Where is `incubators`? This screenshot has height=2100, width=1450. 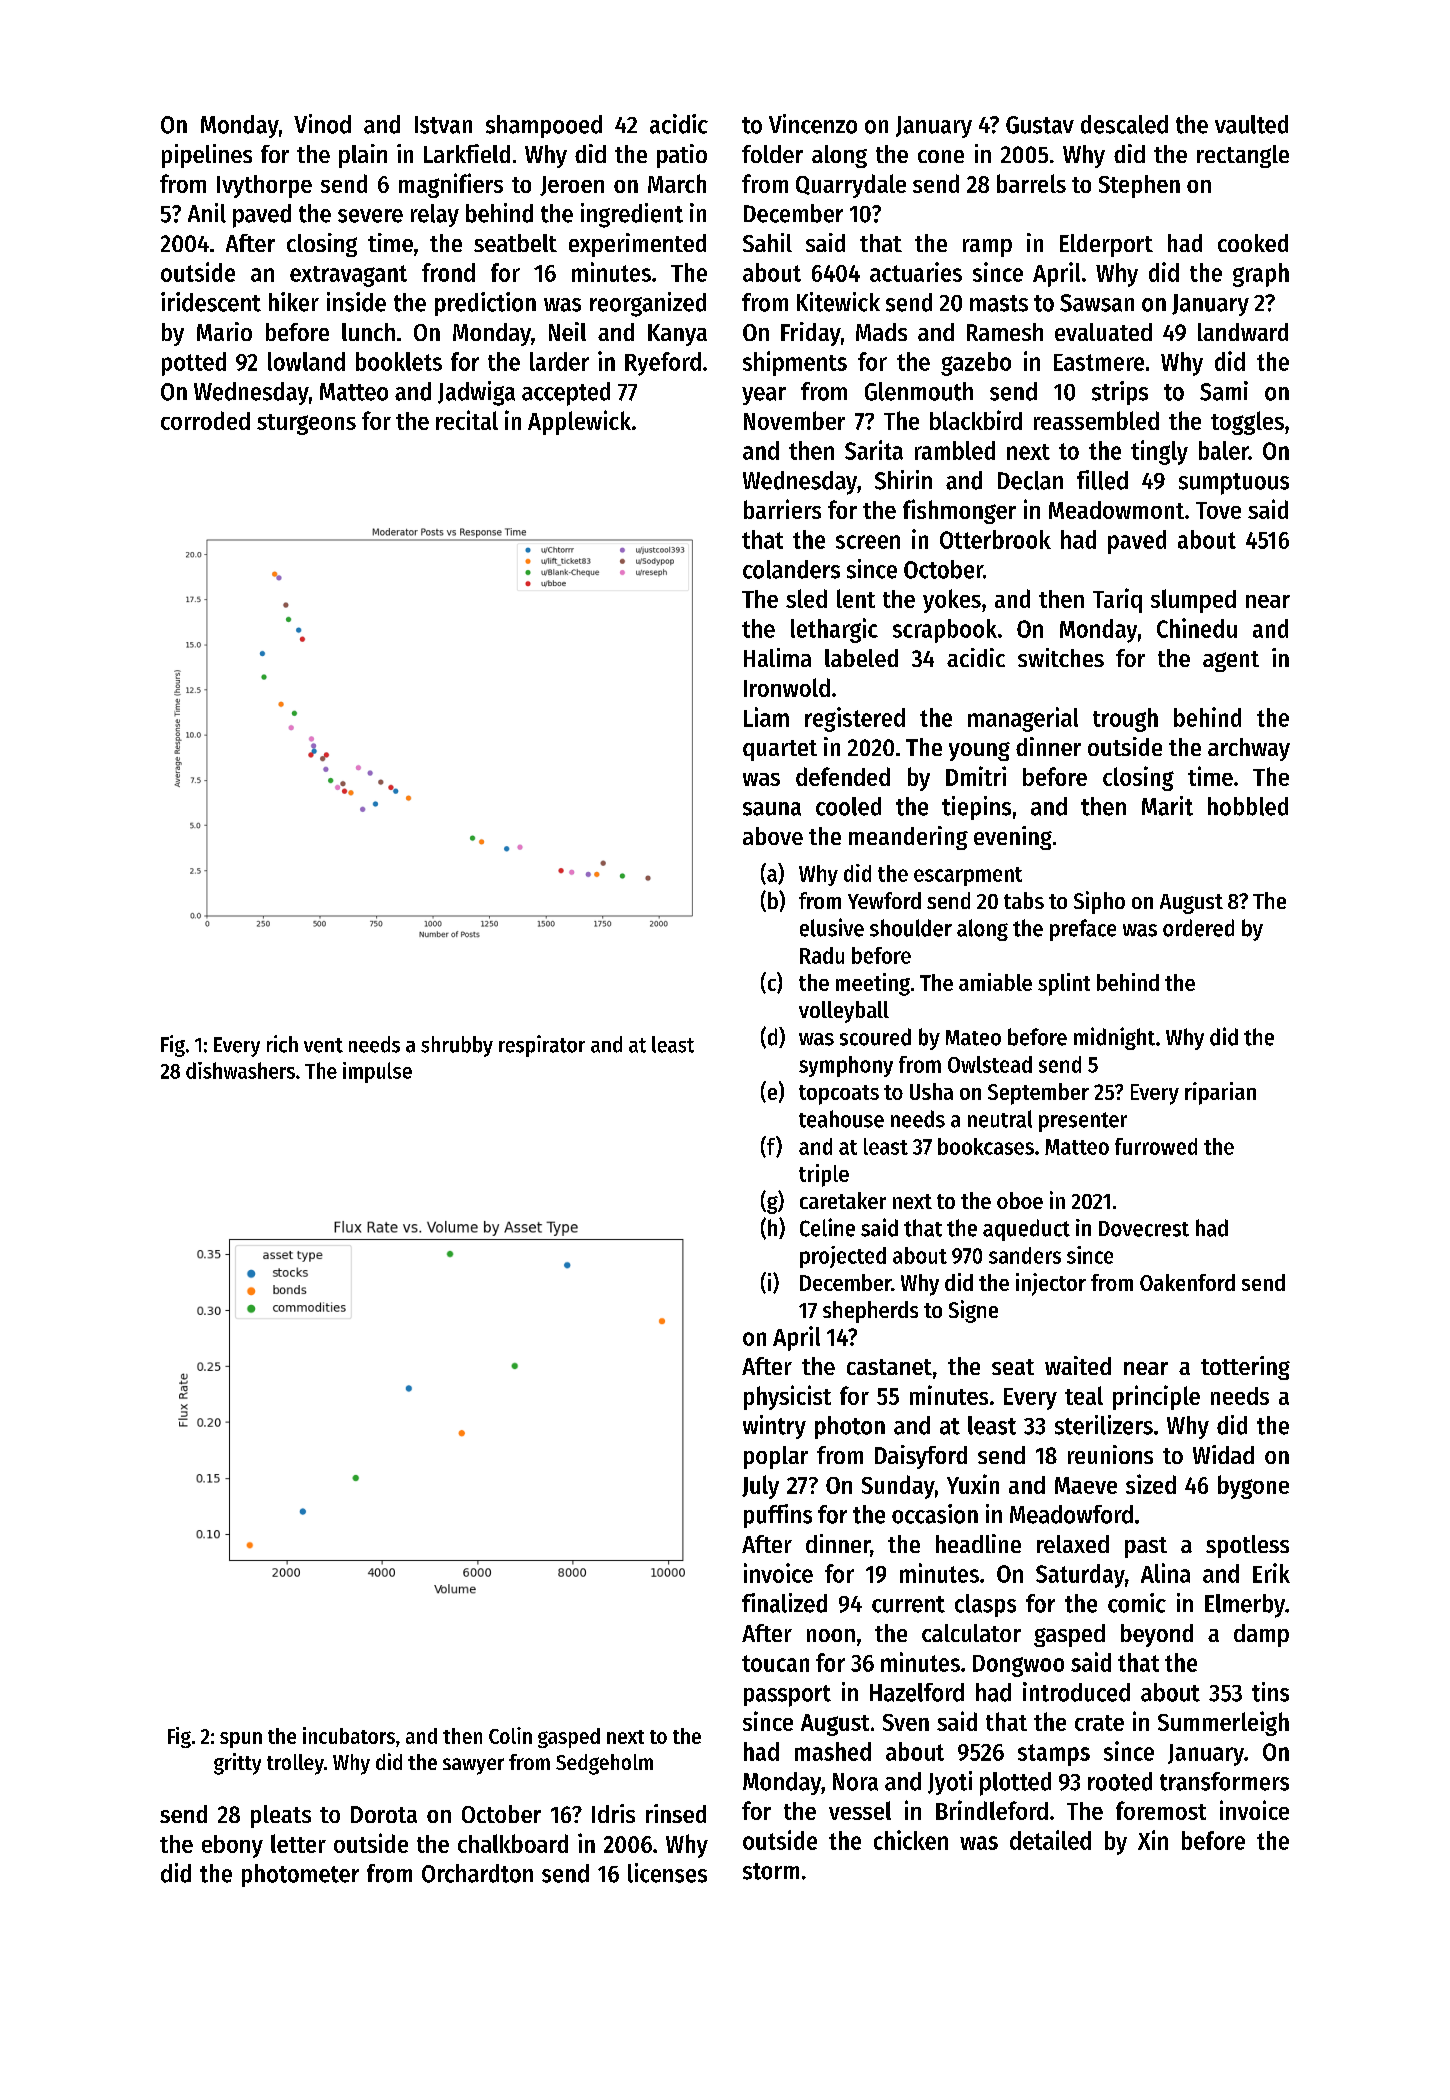 incubators is located at coordinates (349, 1735).
